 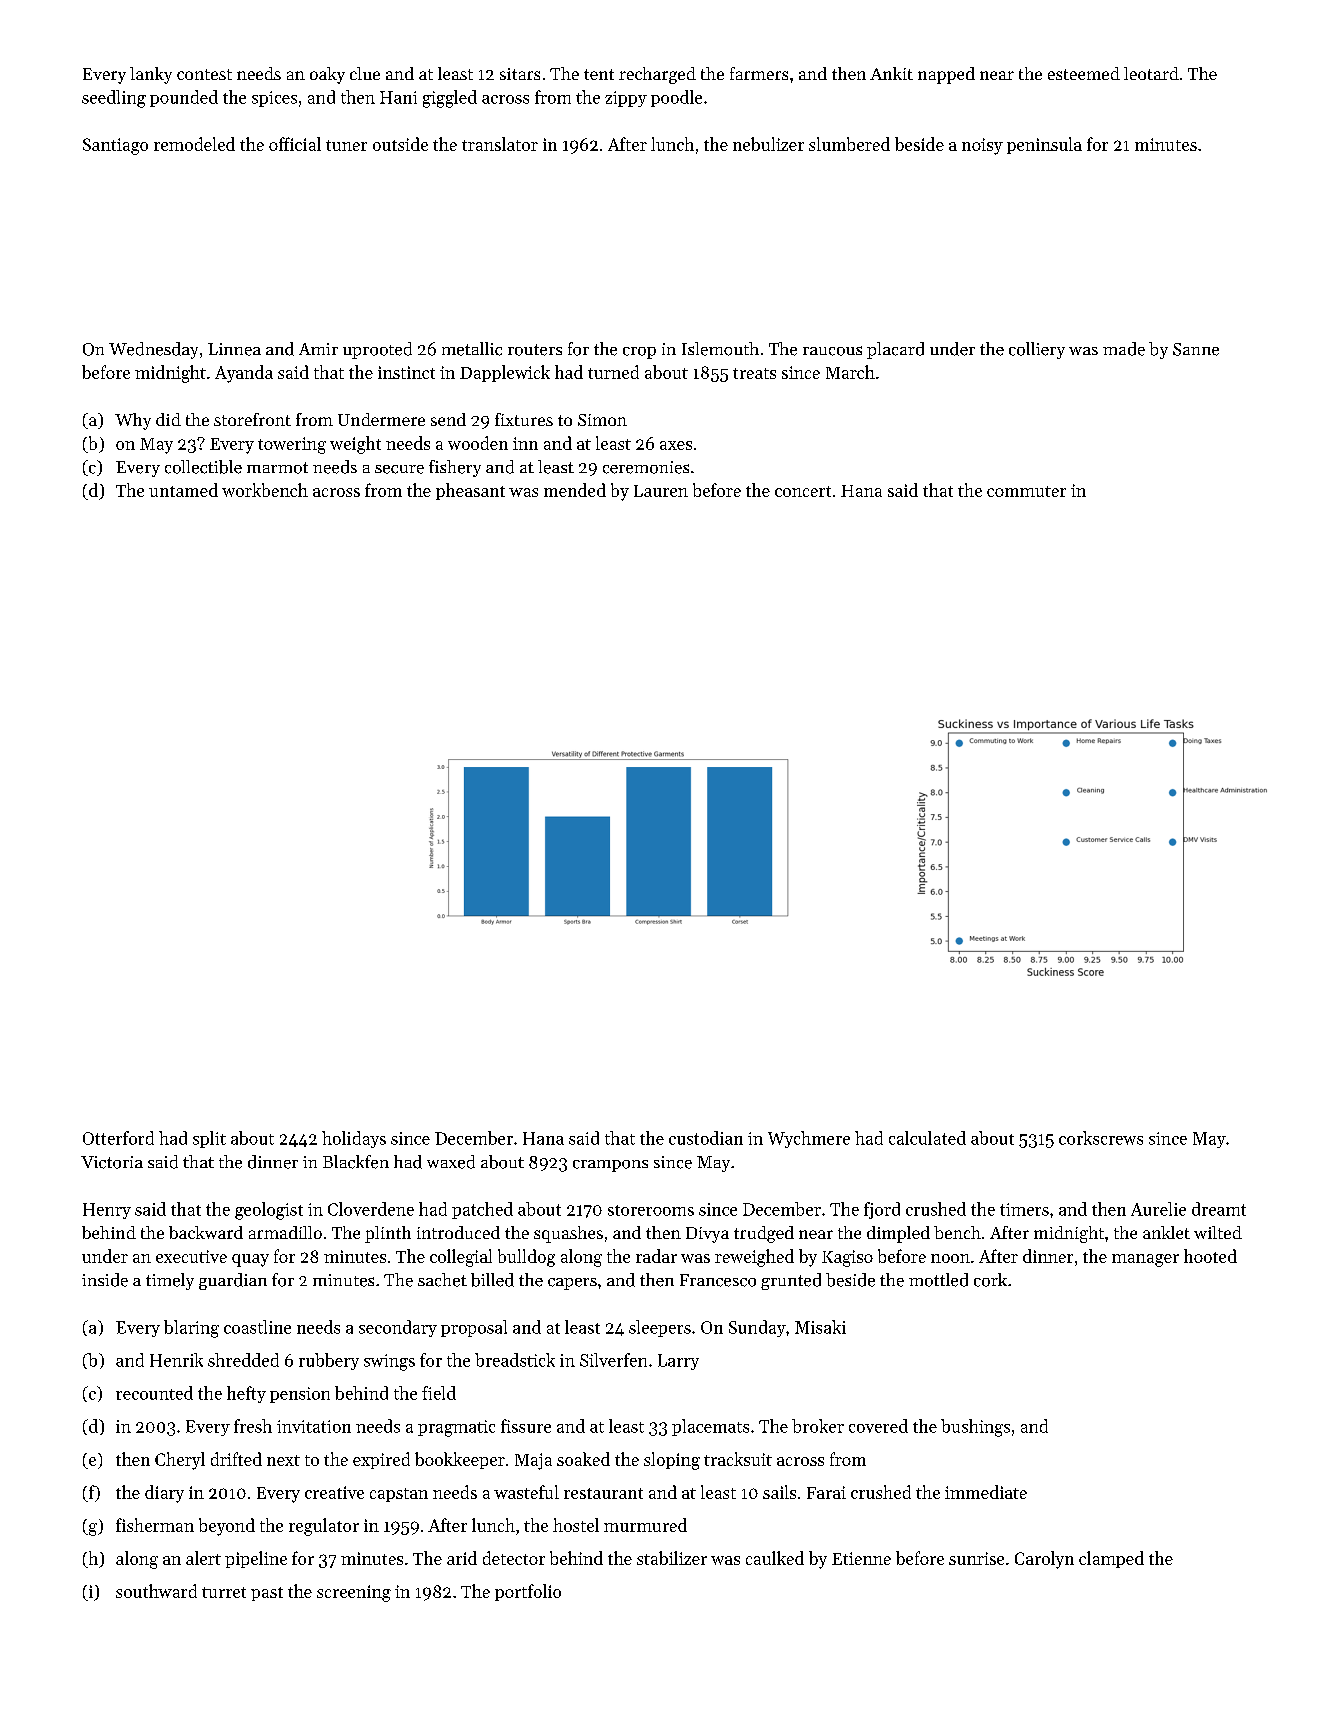 What do you see at coordinates (927, 1138) in the screenshot?
I see `calculated` at bounding box center [927, 1138].
